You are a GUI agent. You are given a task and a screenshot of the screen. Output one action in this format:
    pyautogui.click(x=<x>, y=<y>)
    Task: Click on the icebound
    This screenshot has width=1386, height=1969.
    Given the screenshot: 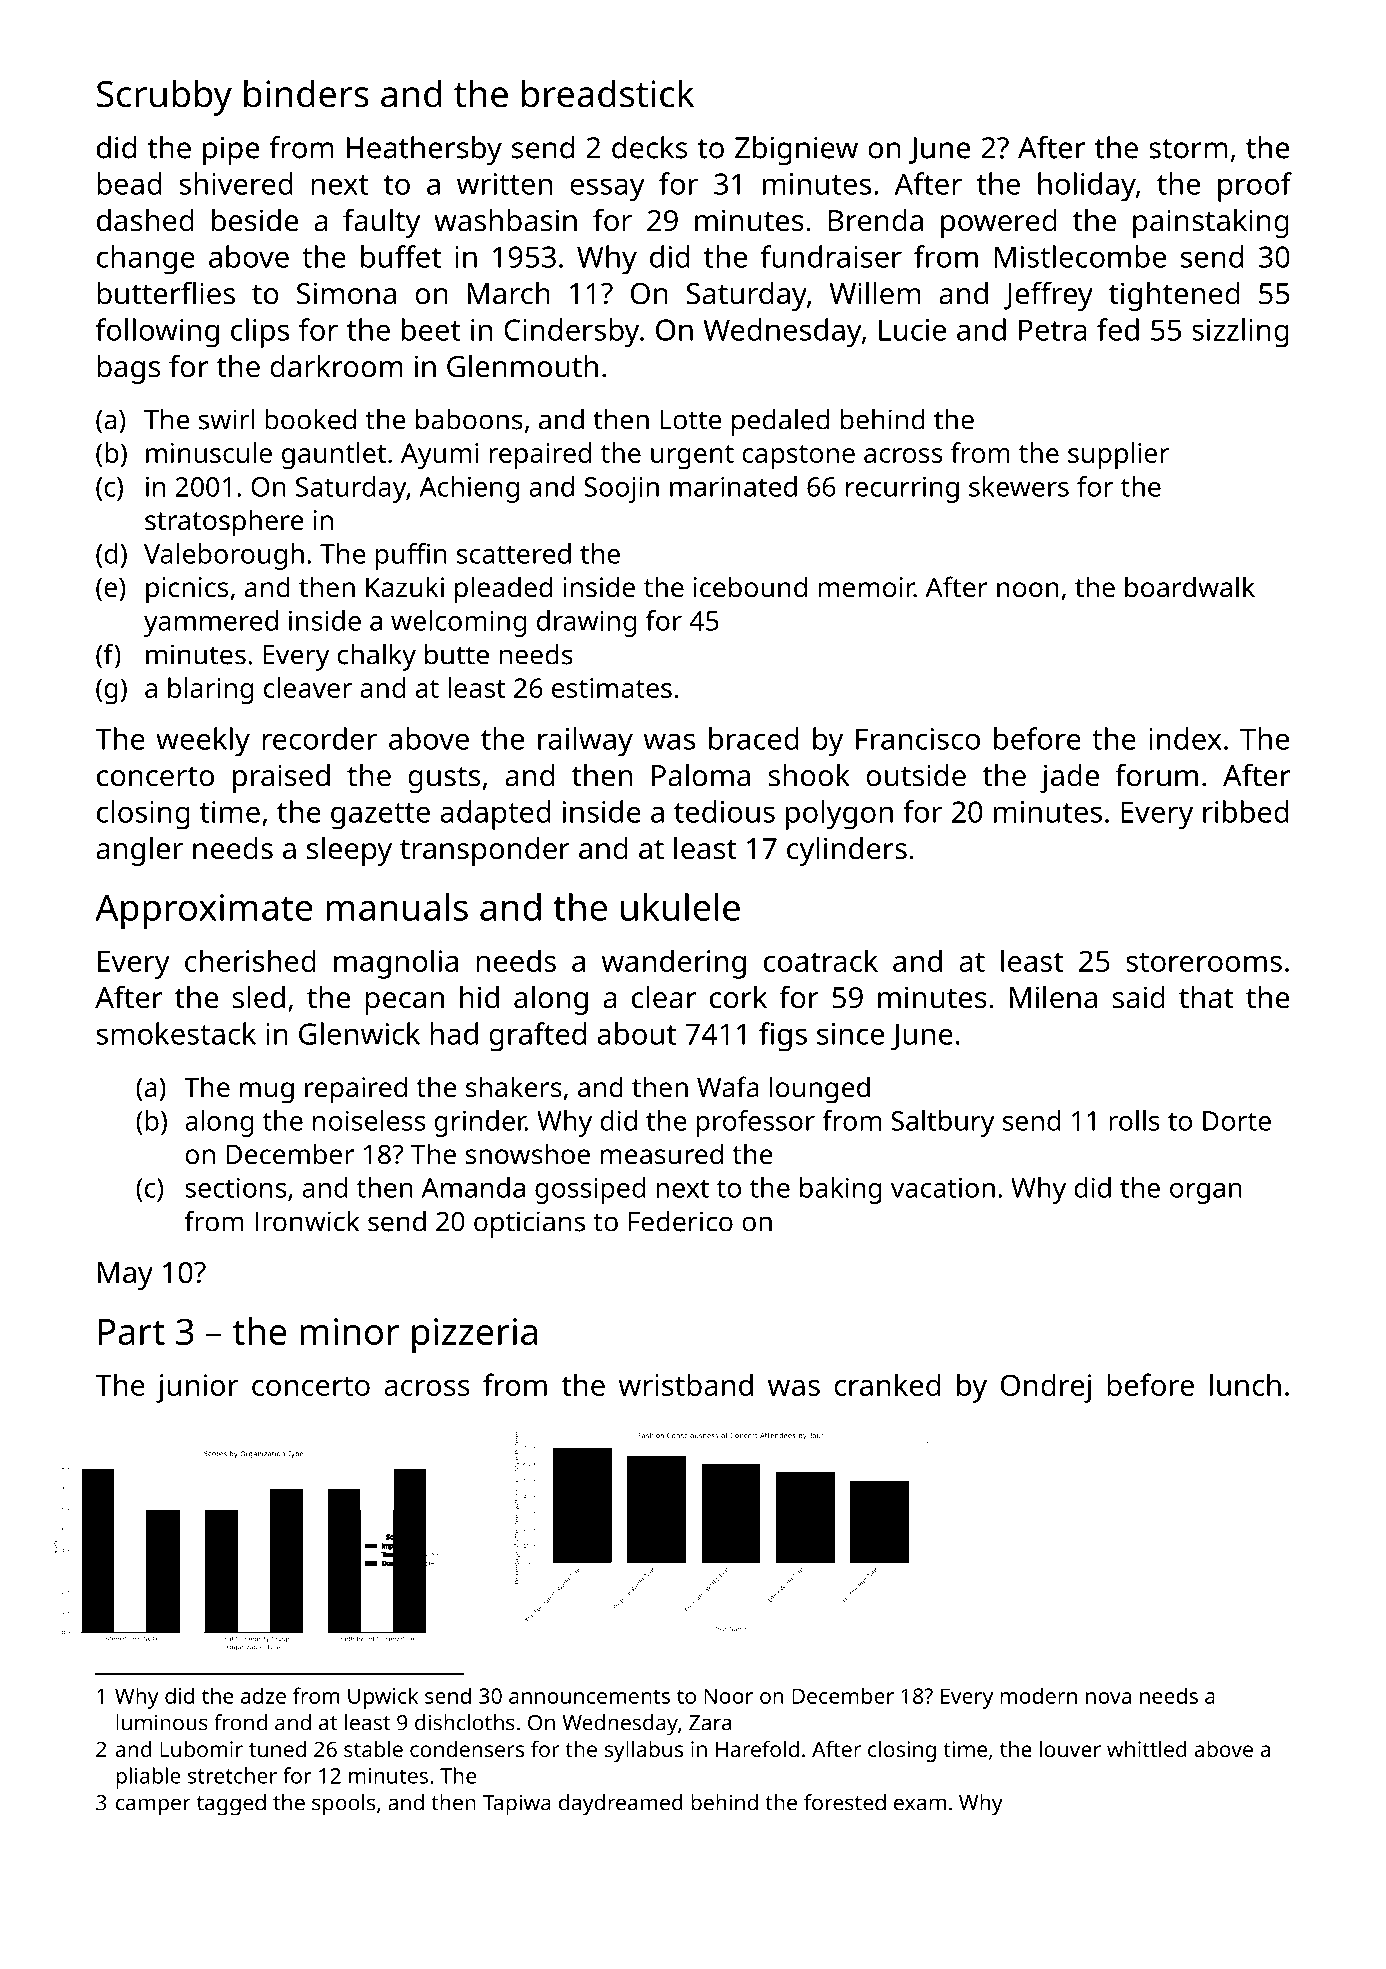 What is the action you would take?
    pyautogui.click(x=750, y=587)
